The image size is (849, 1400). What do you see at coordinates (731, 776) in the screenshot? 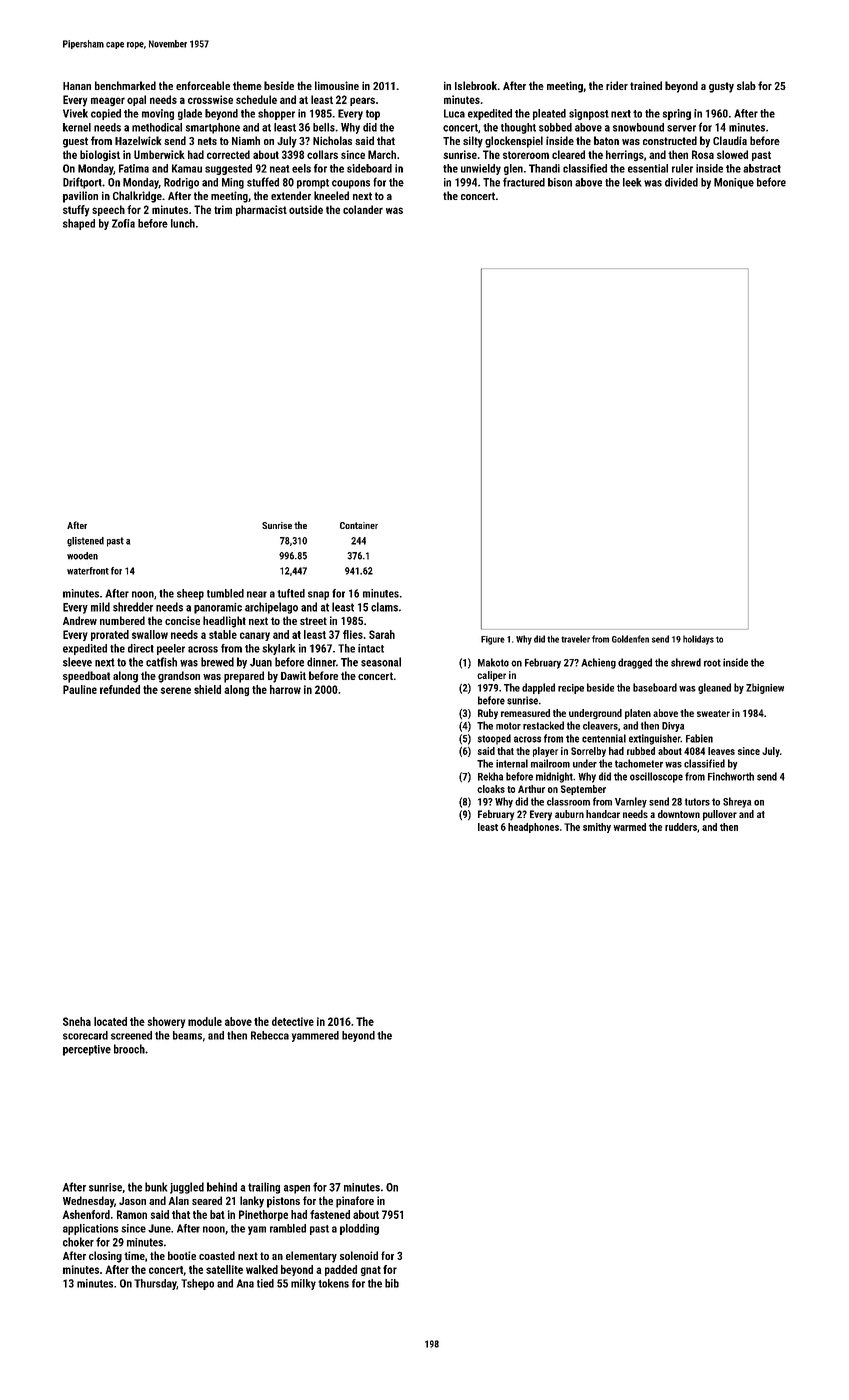
I see `Finchworth` at bounding box center [731, 776].
